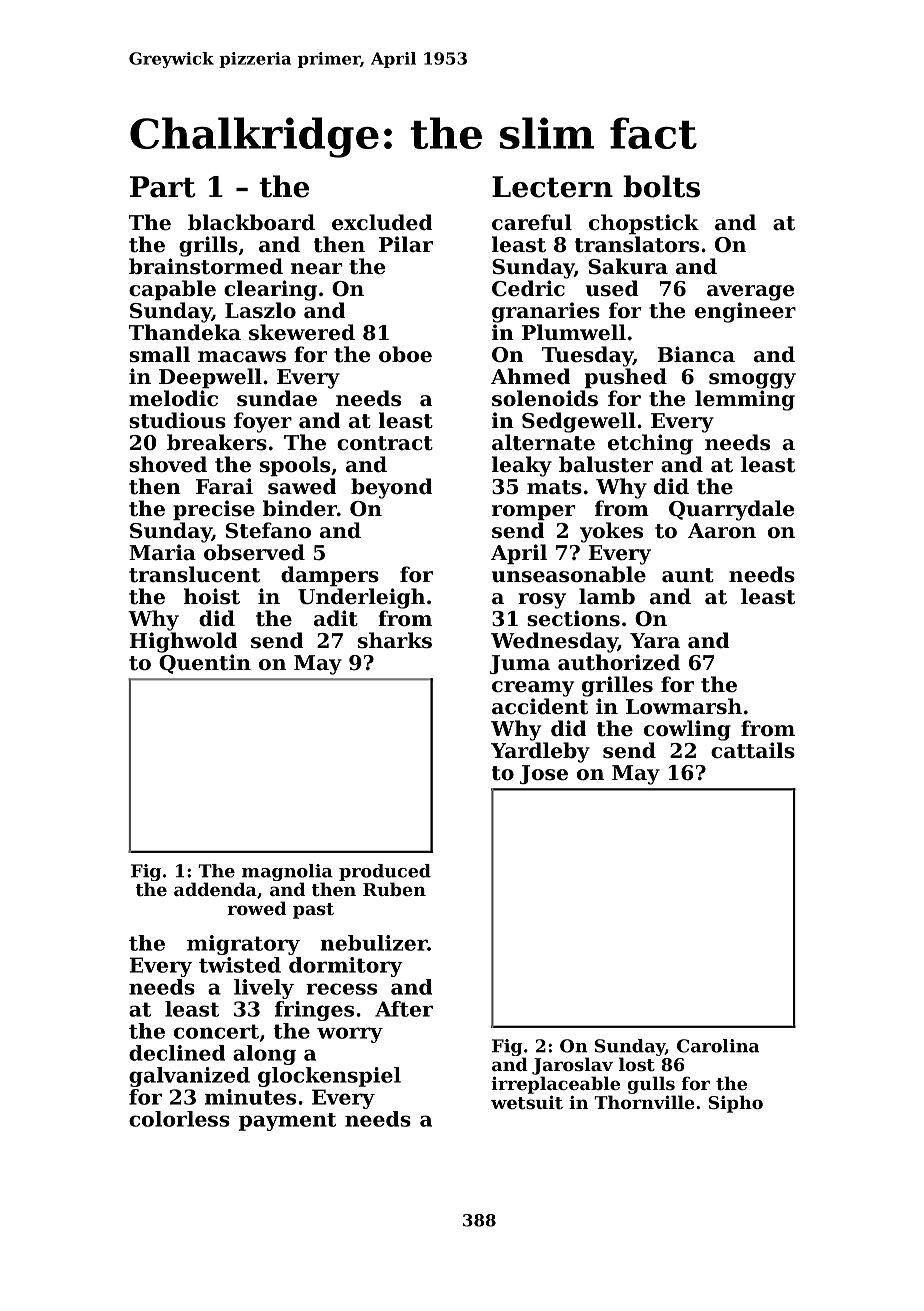 The width and height of the page is (924, 1311). What do you see at coordinates (205, 664) in the page?
I see `Quentin` at bounding box center [205, 664].
